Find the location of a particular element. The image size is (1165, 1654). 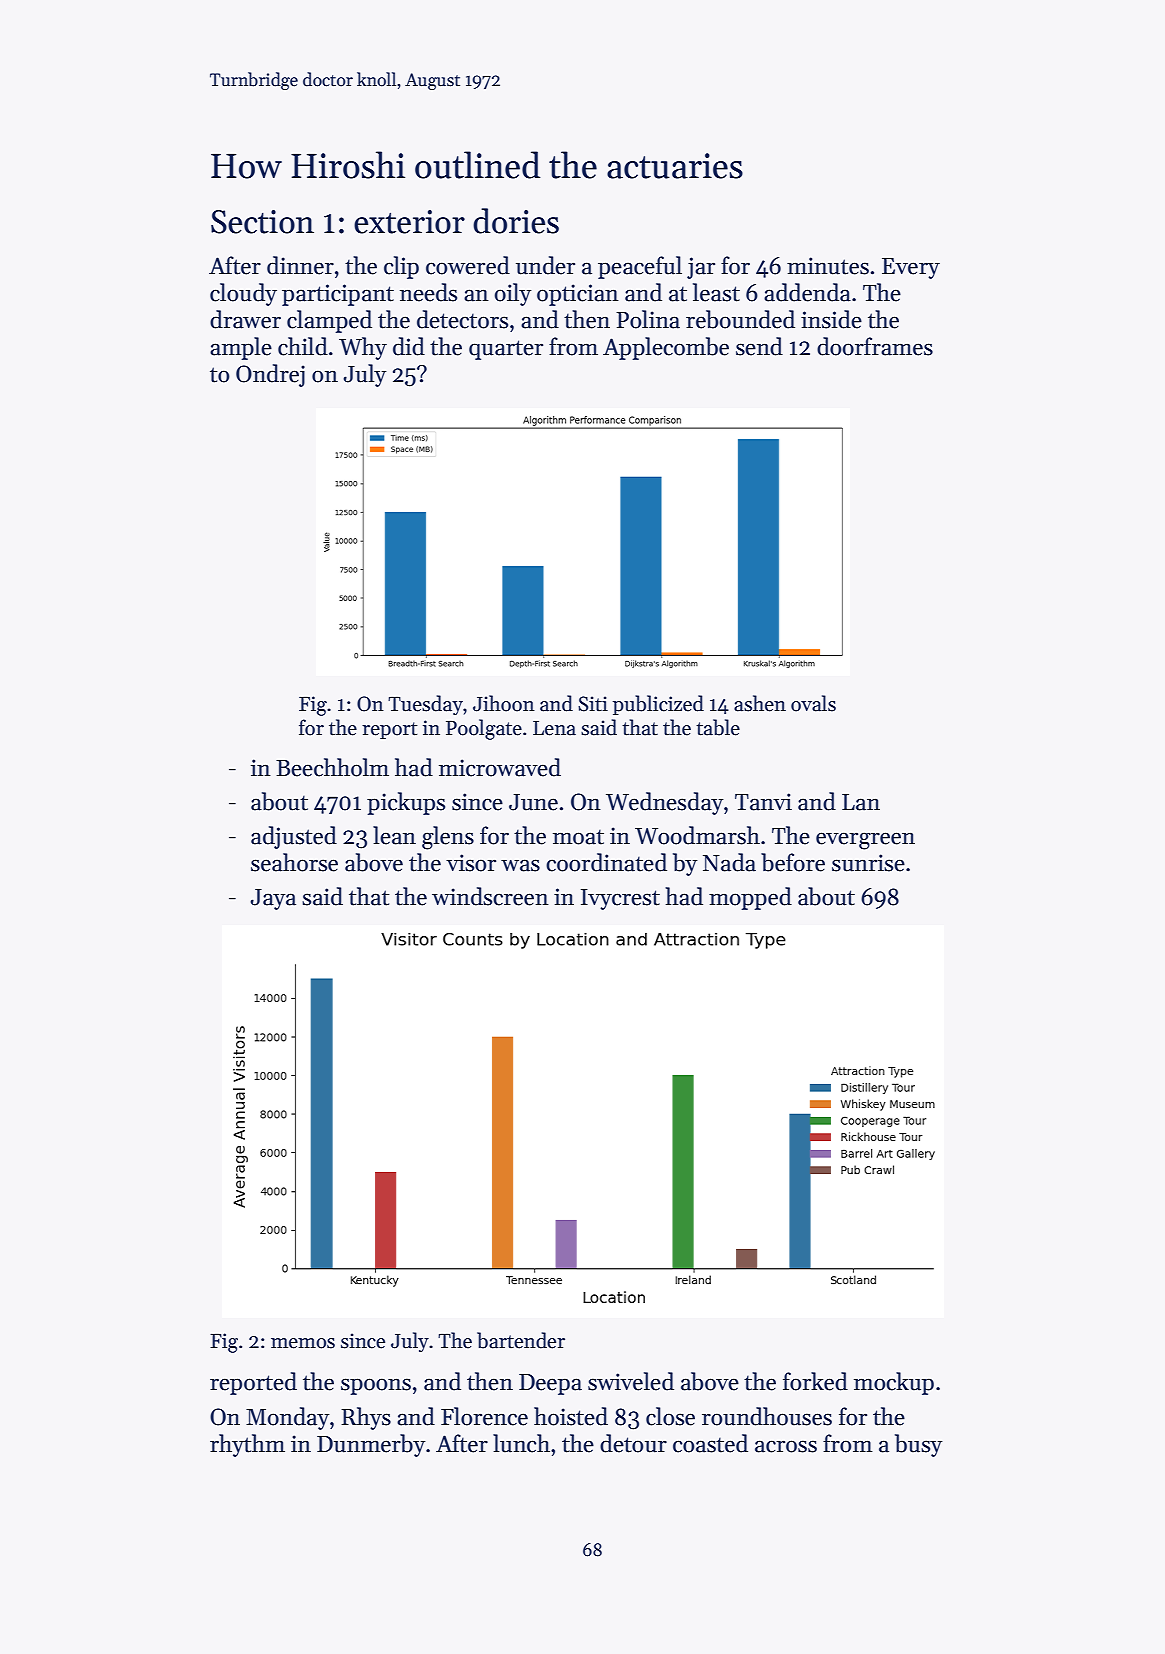

mockup is located at coordinates (894, 1383).
